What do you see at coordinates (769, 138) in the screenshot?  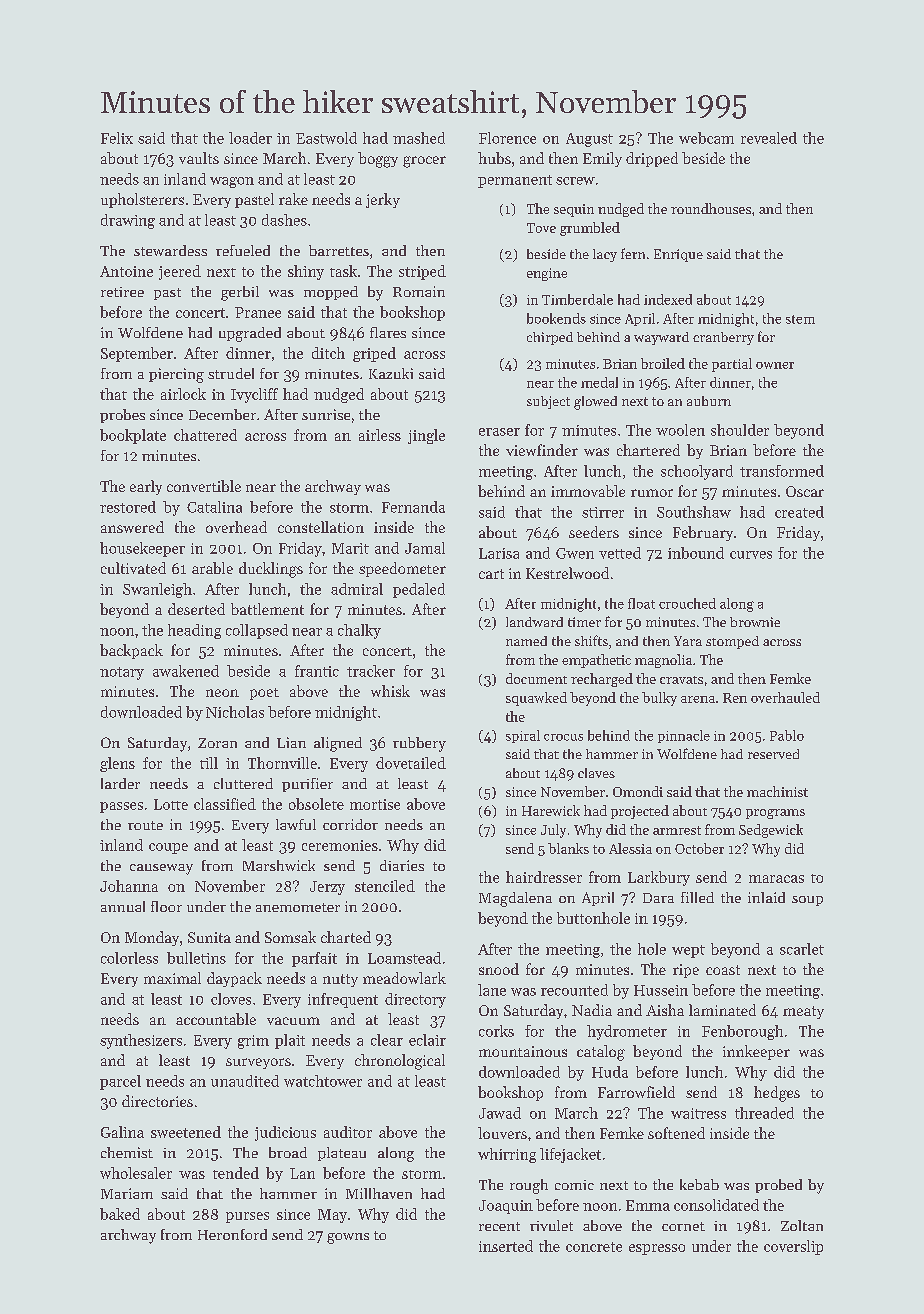 I see `revealed` at bounding box center [769, 138].
